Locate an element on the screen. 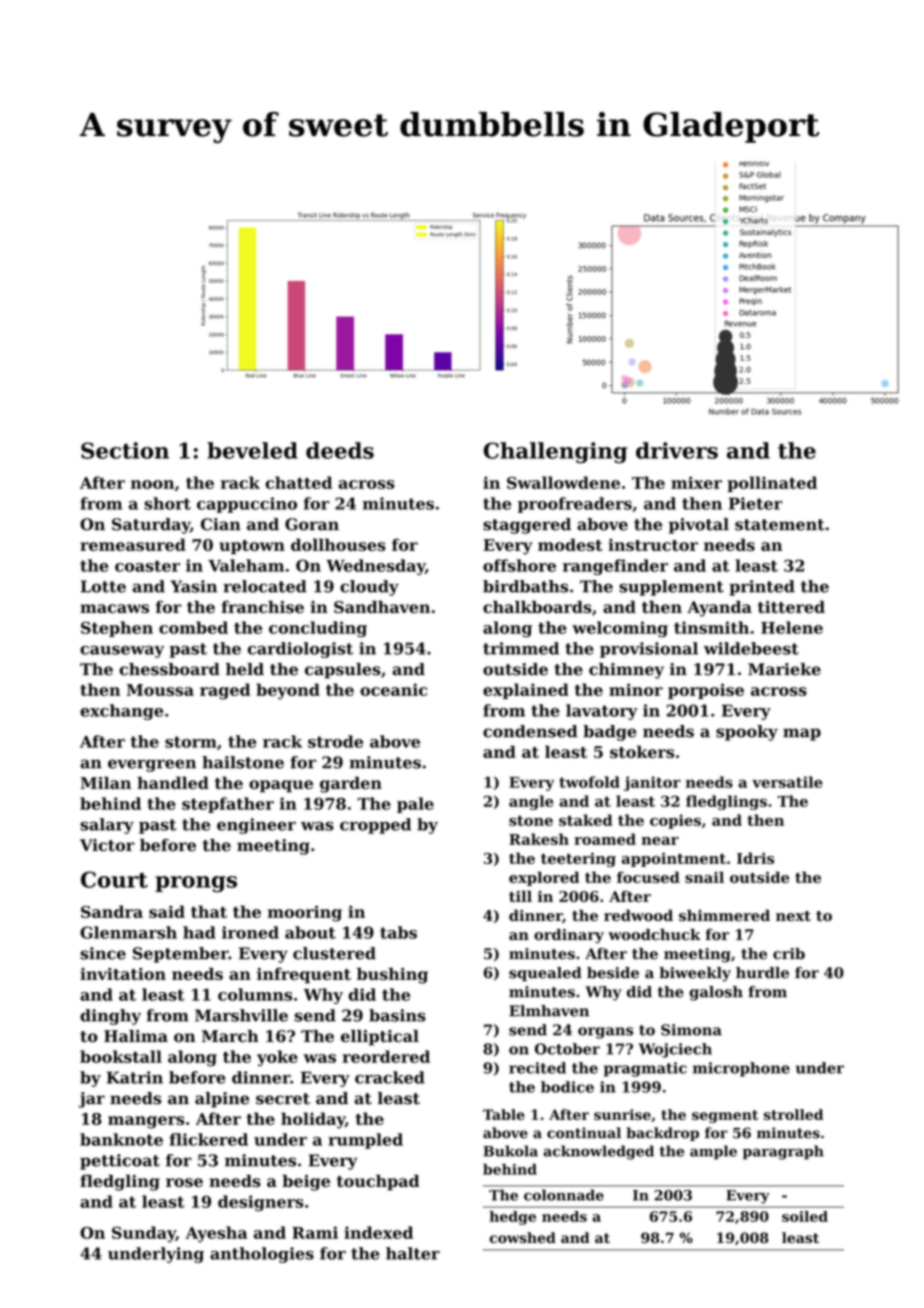 The image size is (924, 1308). petticoat is located at coordinates (120, 1162).
